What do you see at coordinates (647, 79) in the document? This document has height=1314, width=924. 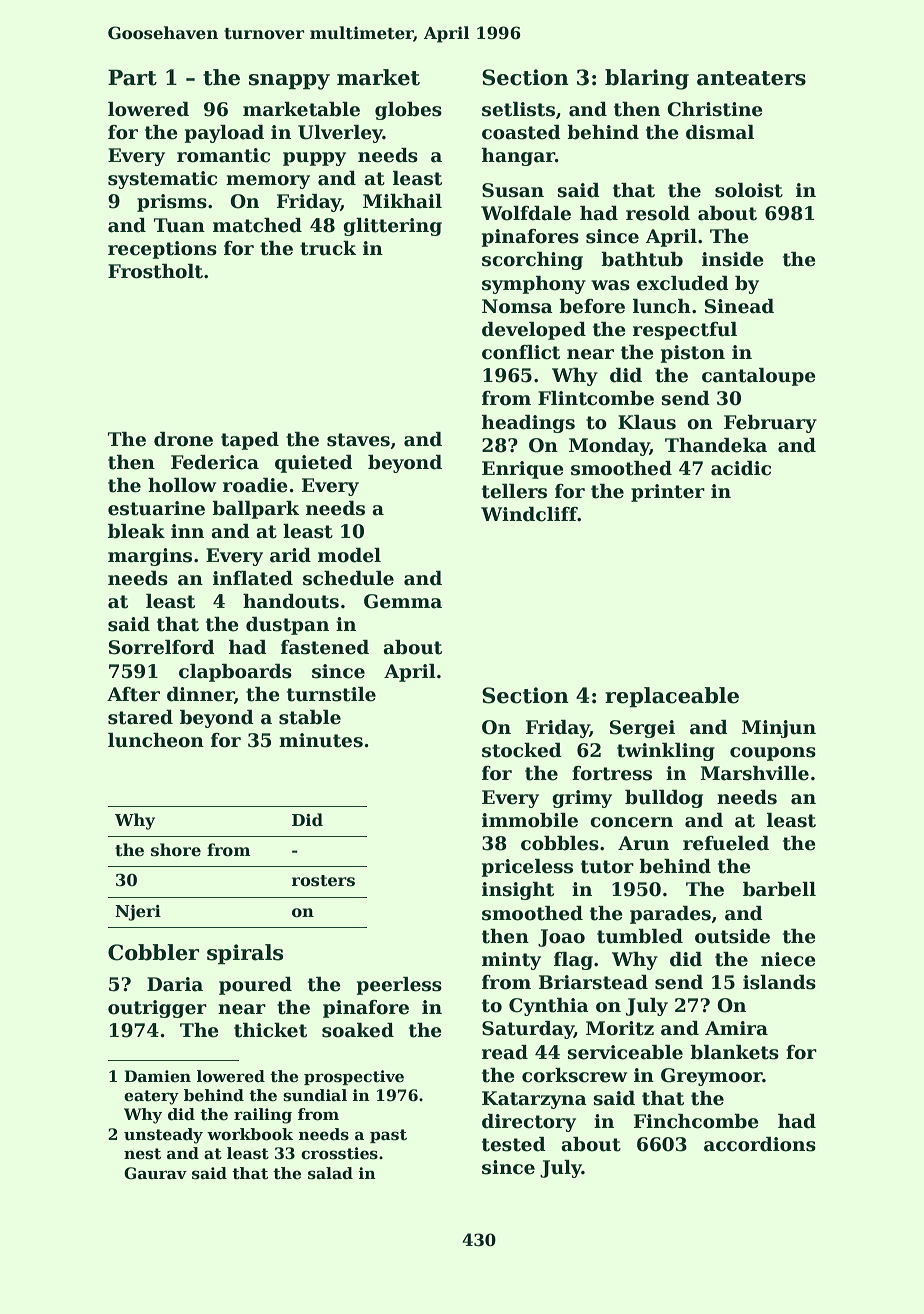 I see `blaring` at bounding box center [647, 79].
